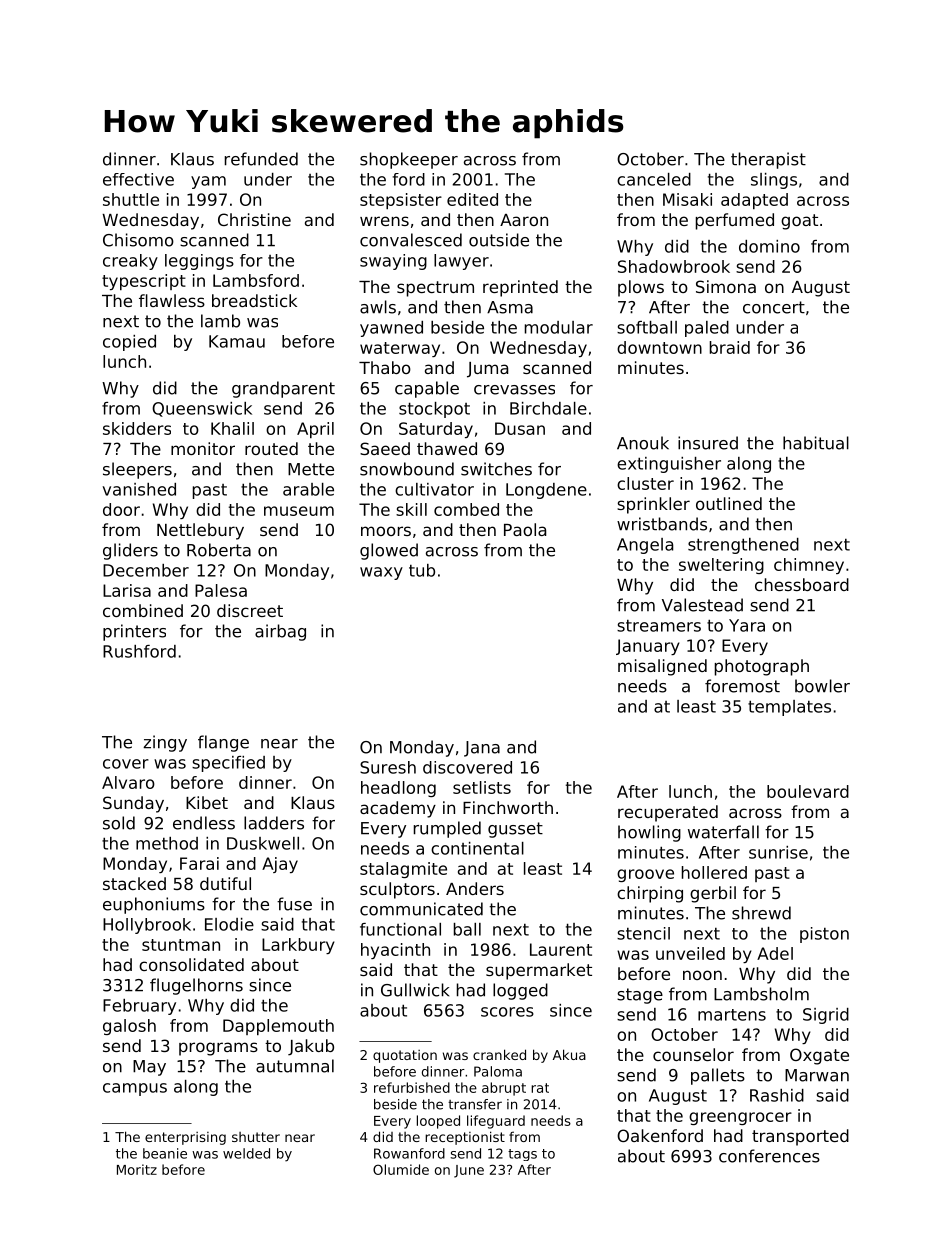 This screenshot has width=952, height=1233. What do you see at coordinates (769, 246) in the screenshot?
I see `domino` at bounding box center [769, 246].
